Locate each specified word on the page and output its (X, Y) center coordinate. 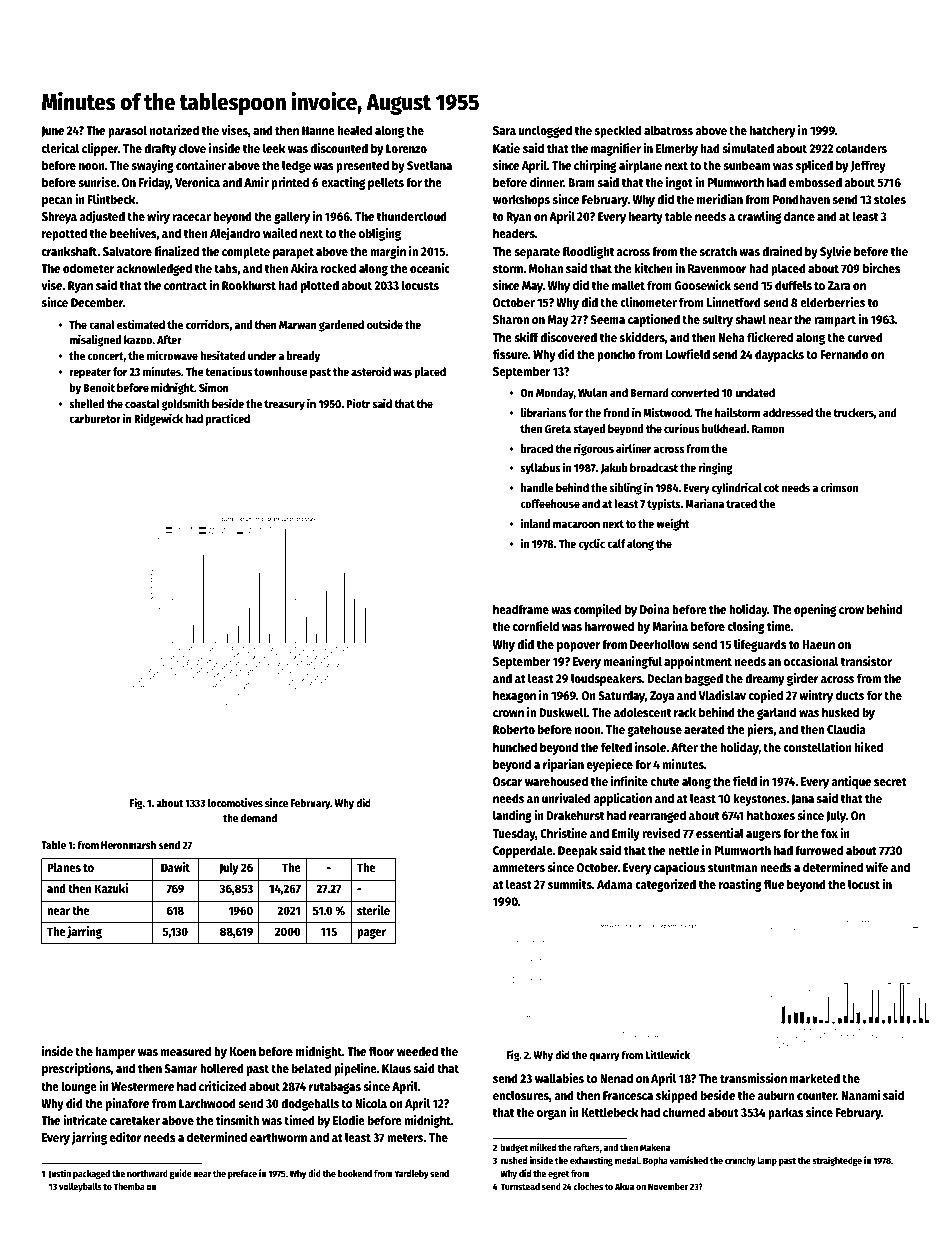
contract (185, 286)
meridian (720, 199)
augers (763, 835)
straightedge (837, 1161)
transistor (866, 661)
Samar (181, 1068)
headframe (521, 609)
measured (186, 1051)
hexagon (514, 696)
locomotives (235, 802)
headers (514, 233)
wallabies (559, 1078)
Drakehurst (575, 815)
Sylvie (835, 252)
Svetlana (429, 165)
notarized (174, 130)
